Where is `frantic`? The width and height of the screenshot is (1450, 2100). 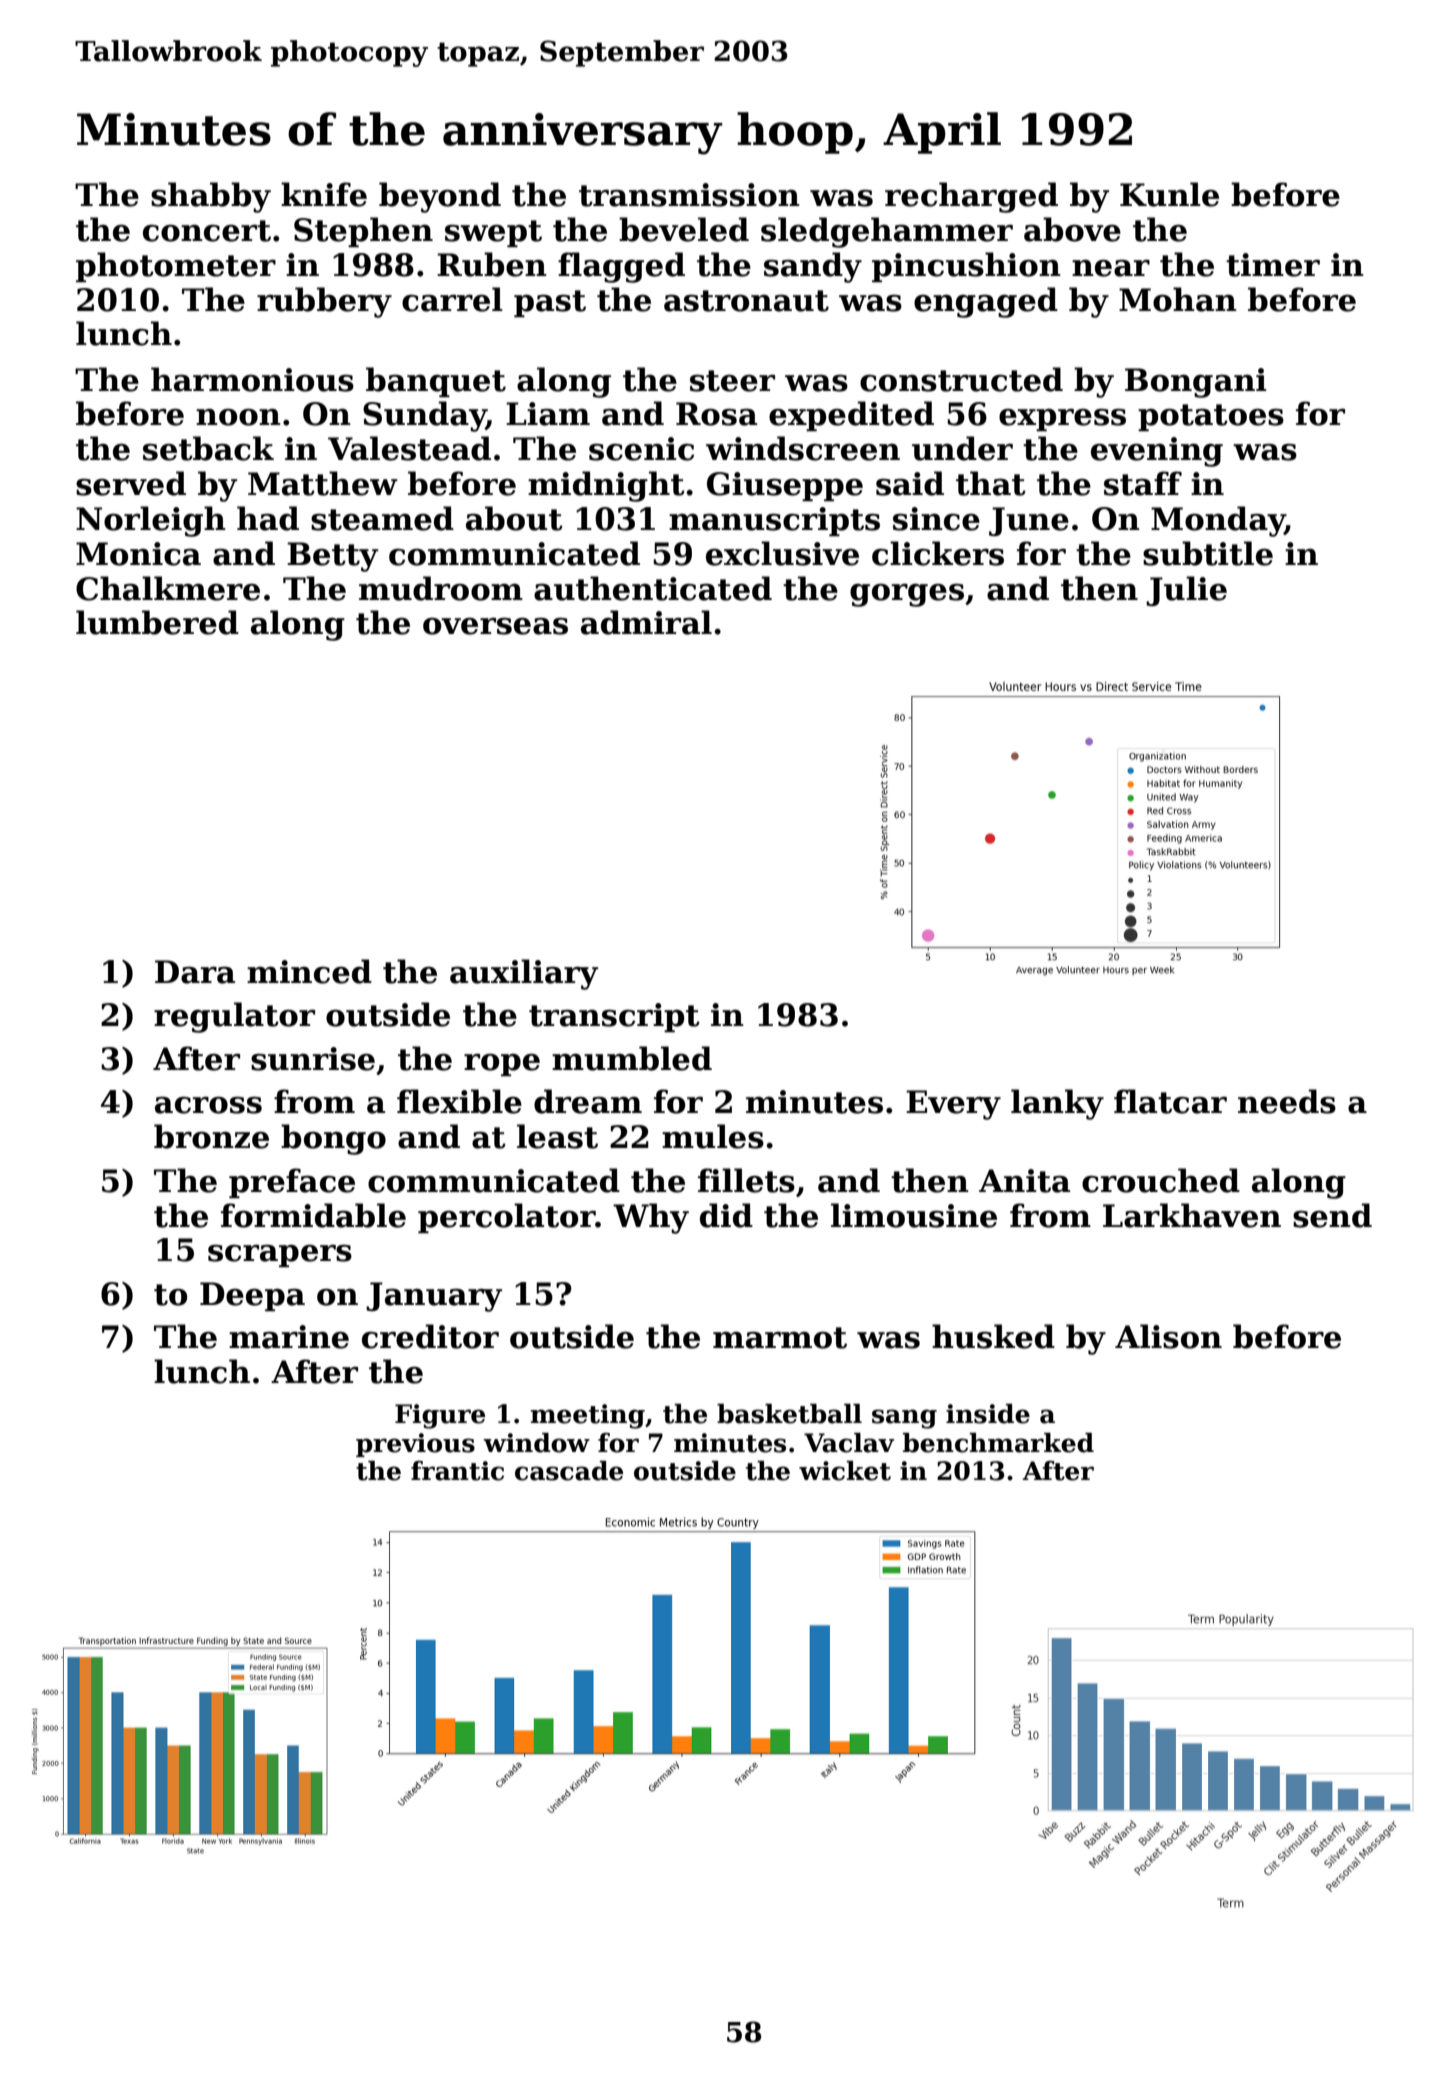
frantic is located at coordinates (457, 1471).
